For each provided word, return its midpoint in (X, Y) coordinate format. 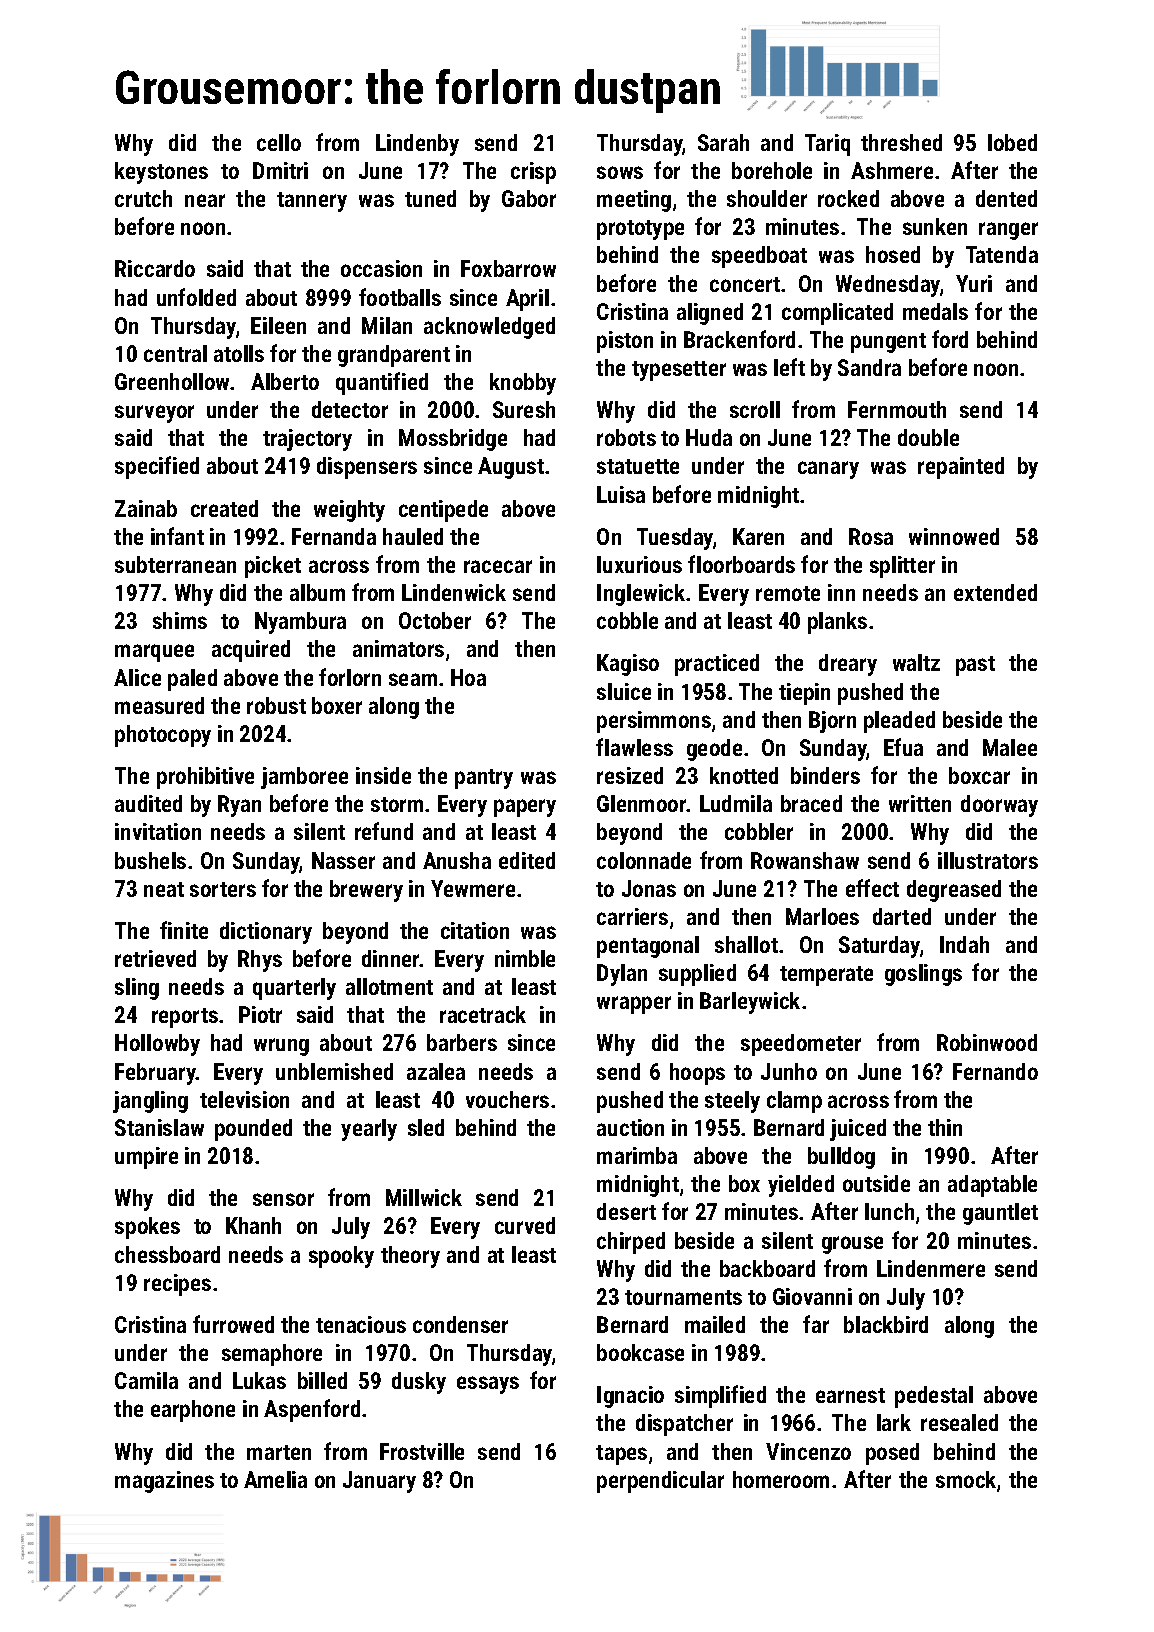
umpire (146, 1158)
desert (626, 1211)
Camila (146, 1380)
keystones (161, 173)
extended (995, 592)
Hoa (468, 677)
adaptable (992, 1186)
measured (159, 705)
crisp (533, 173)
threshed (901, 142)
